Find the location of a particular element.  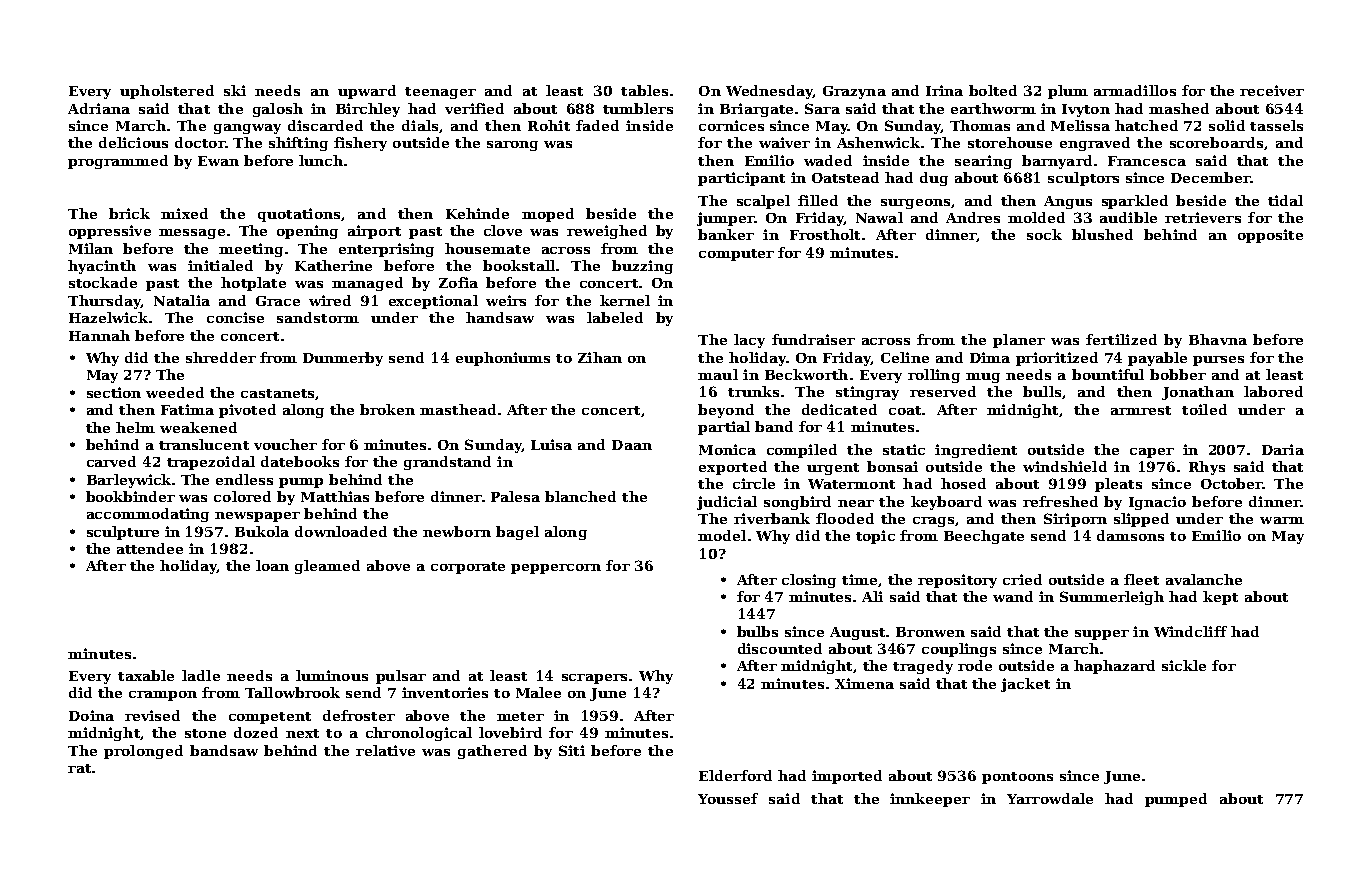

Ximena is located at coordinates (864, 683).
